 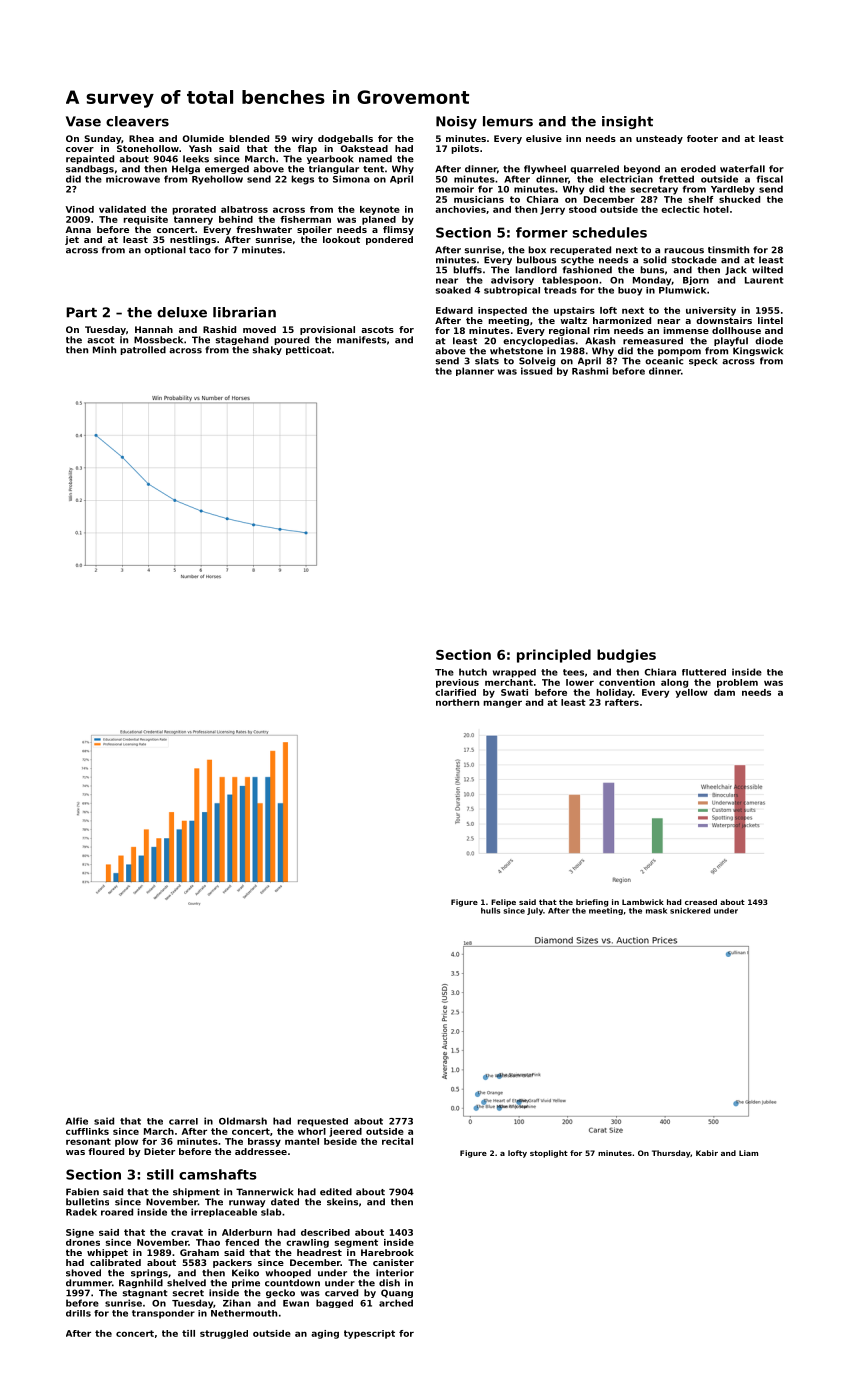 I want to click on petticoat, so click(x=308, y=350).
